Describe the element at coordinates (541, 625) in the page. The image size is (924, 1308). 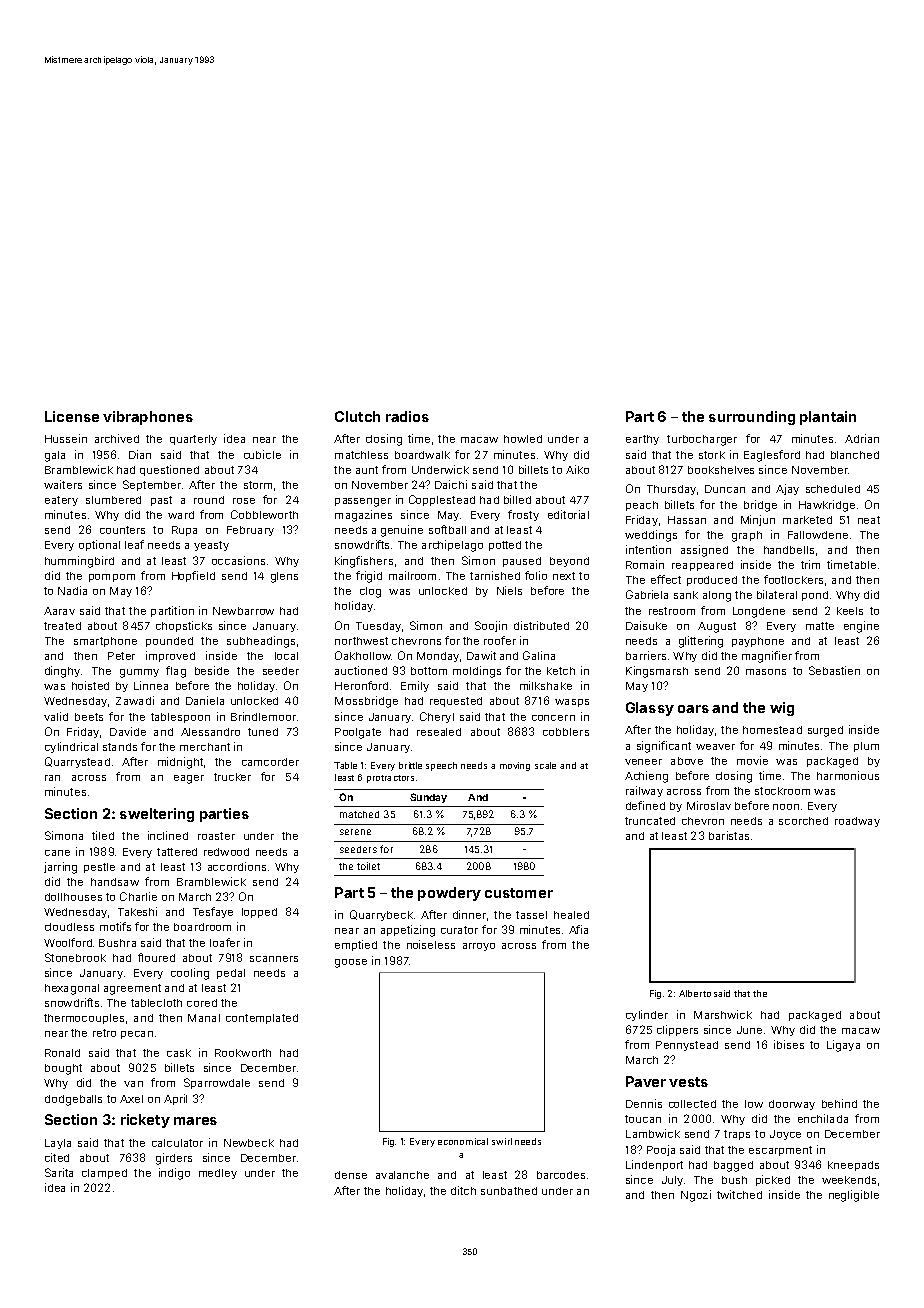
I see `distributed` at that location.
